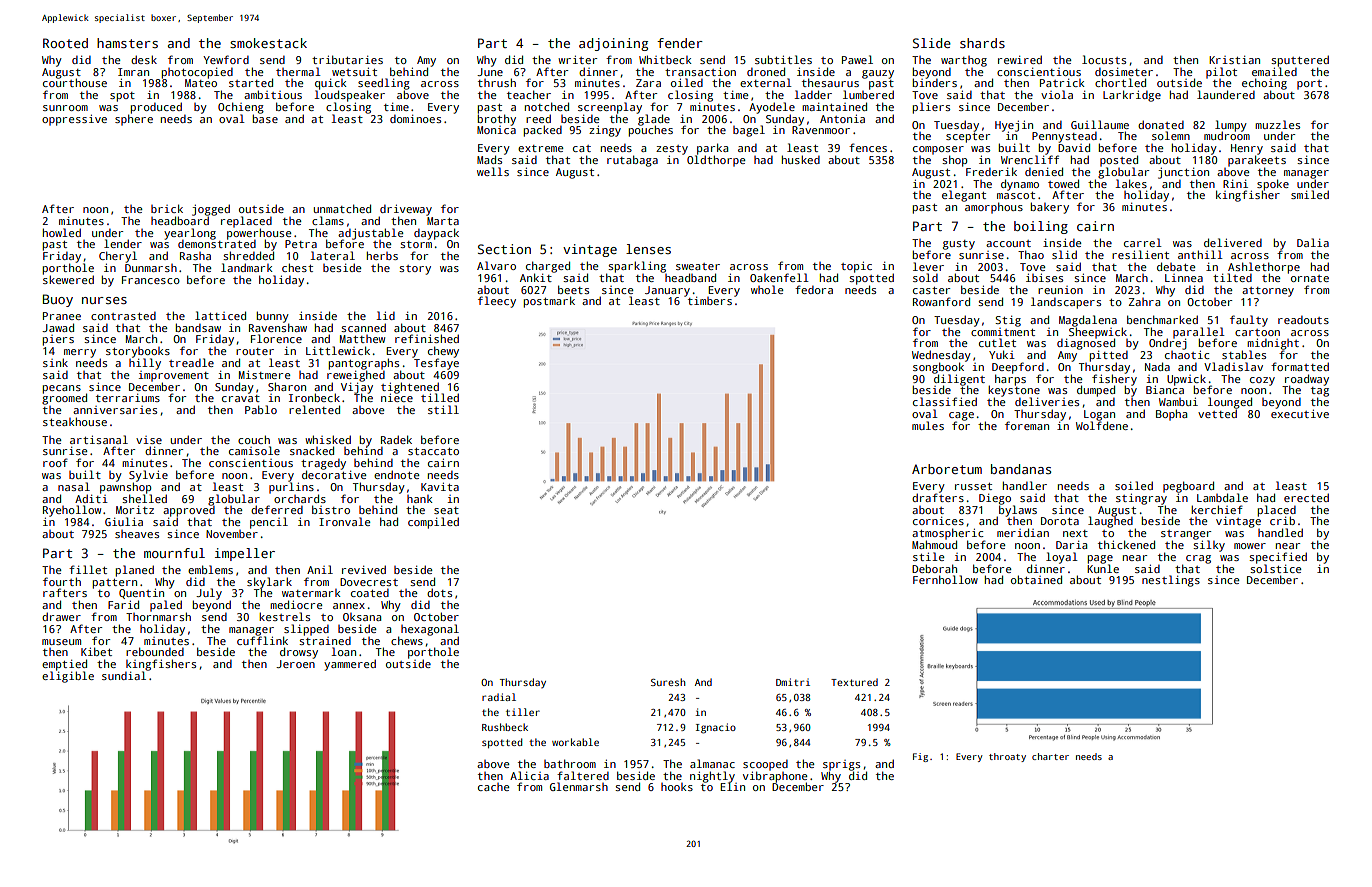 The width and height of the screenshot is (1372, 887). I want to click on rebounded, so click(155, 651).
